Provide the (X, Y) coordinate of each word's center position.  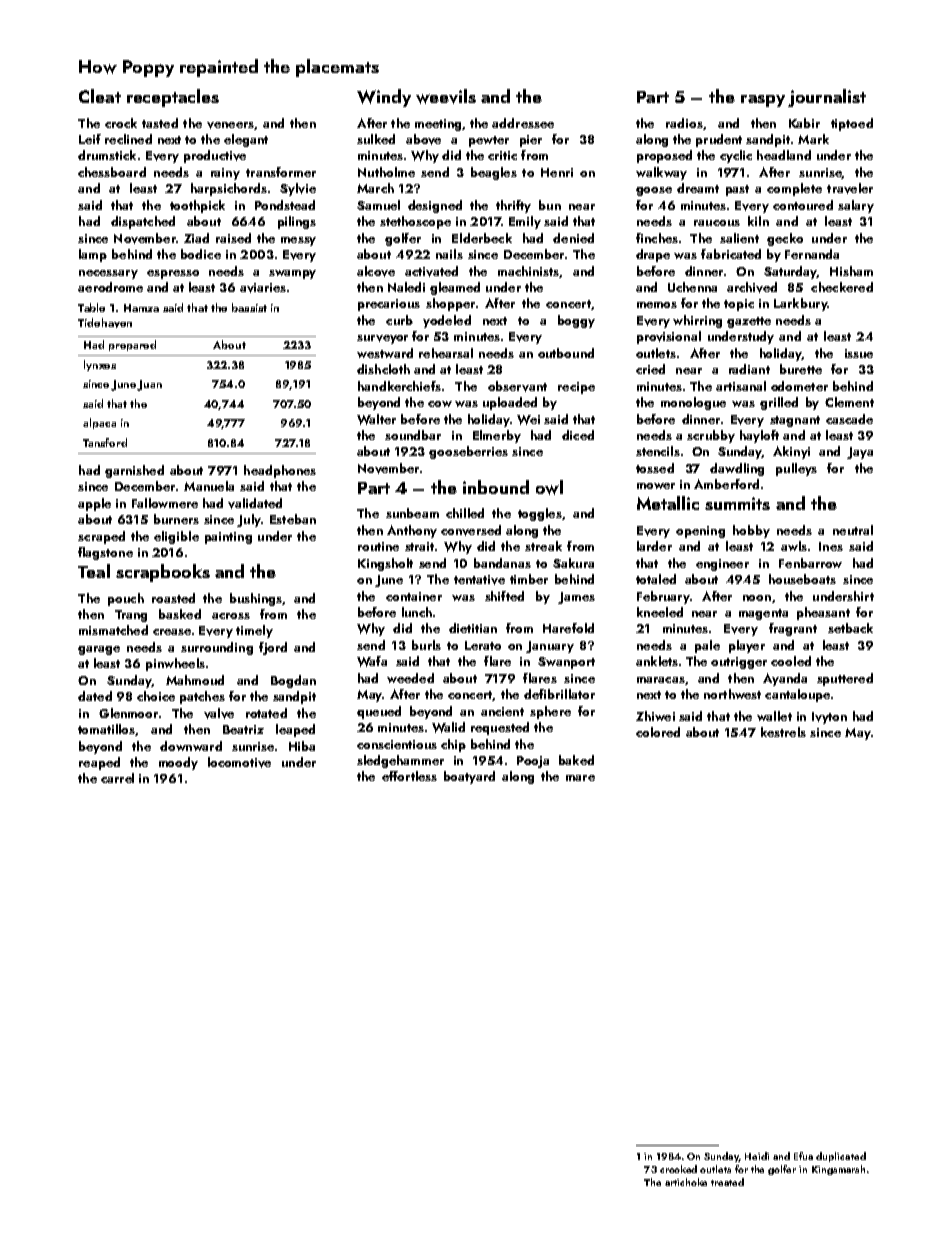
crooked (678, 1169)
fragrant (793, 629)
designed (435, 206)
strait (419, 546)
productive (215, 156)
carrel (117, 778)
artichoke (686, 1182)
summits (737, 503)
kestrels (783, 732)
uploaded (510, 403)
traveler (850, 188)
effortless (409, 776)
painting (228, 538)
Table (91, 307)
